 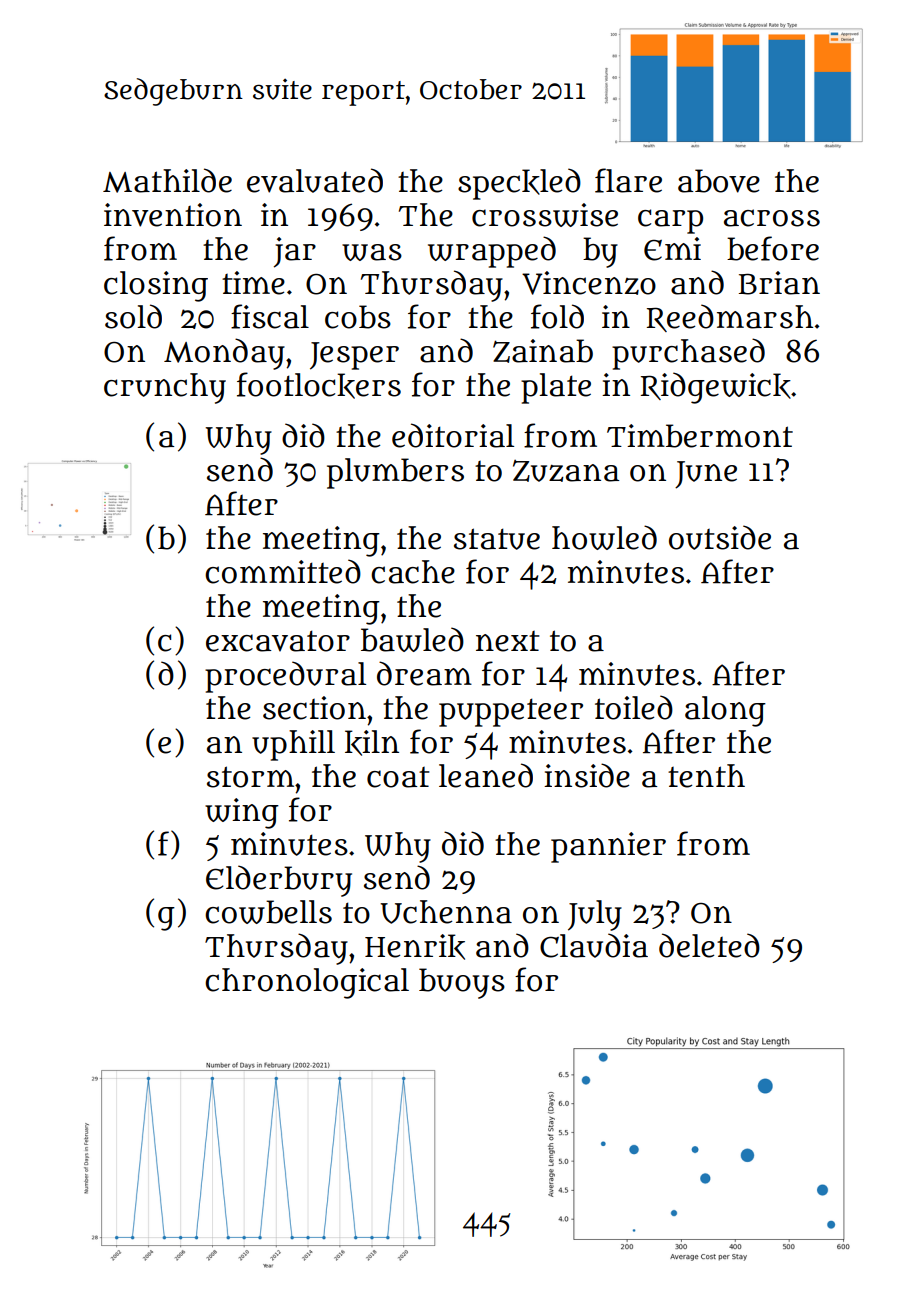 What do you see at coordinates (628, 180) in the screenshot?
I see `flare` at bounding box center [628, 180].
